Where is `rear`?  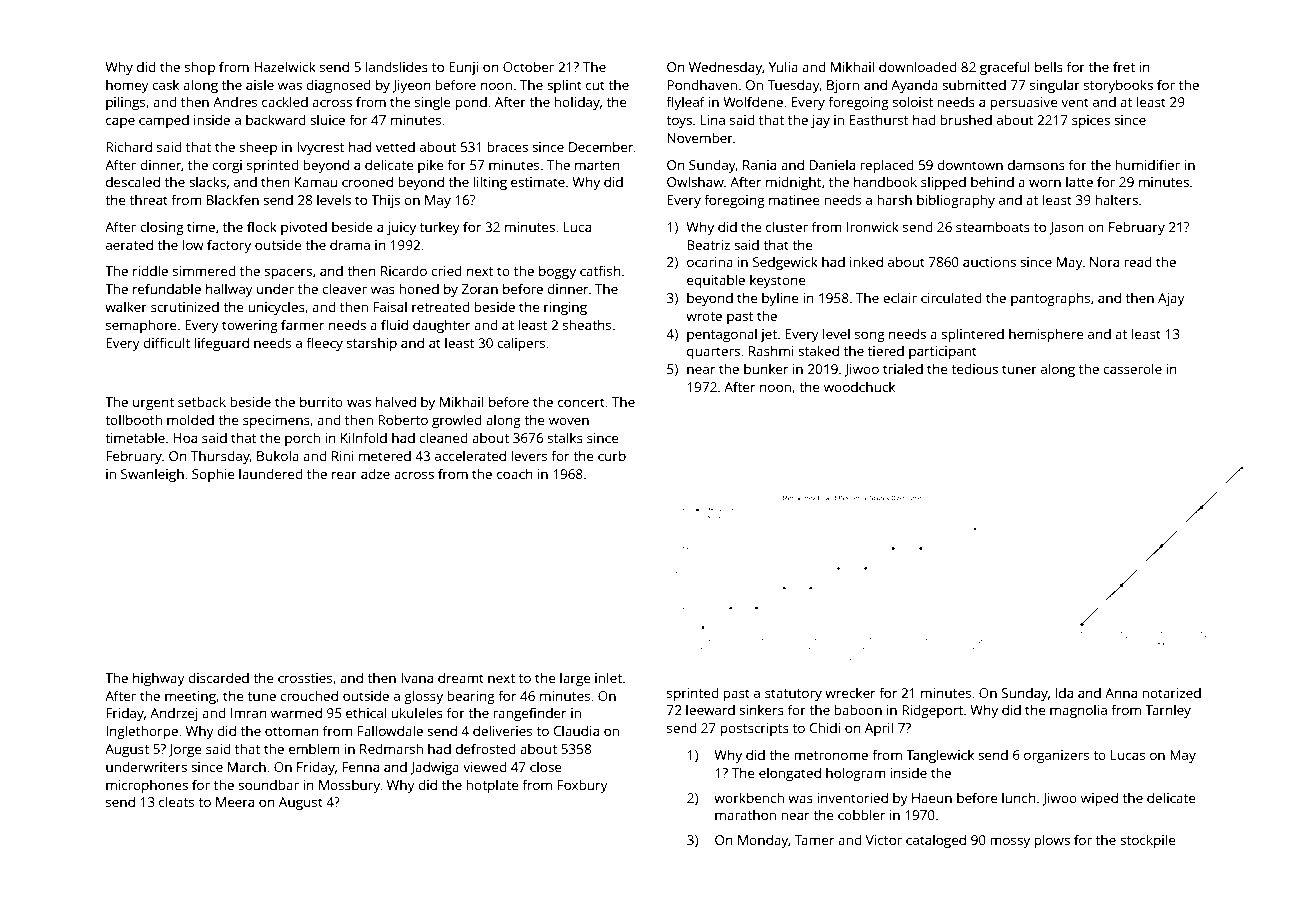 rear is located at coordinates (344, 475).
